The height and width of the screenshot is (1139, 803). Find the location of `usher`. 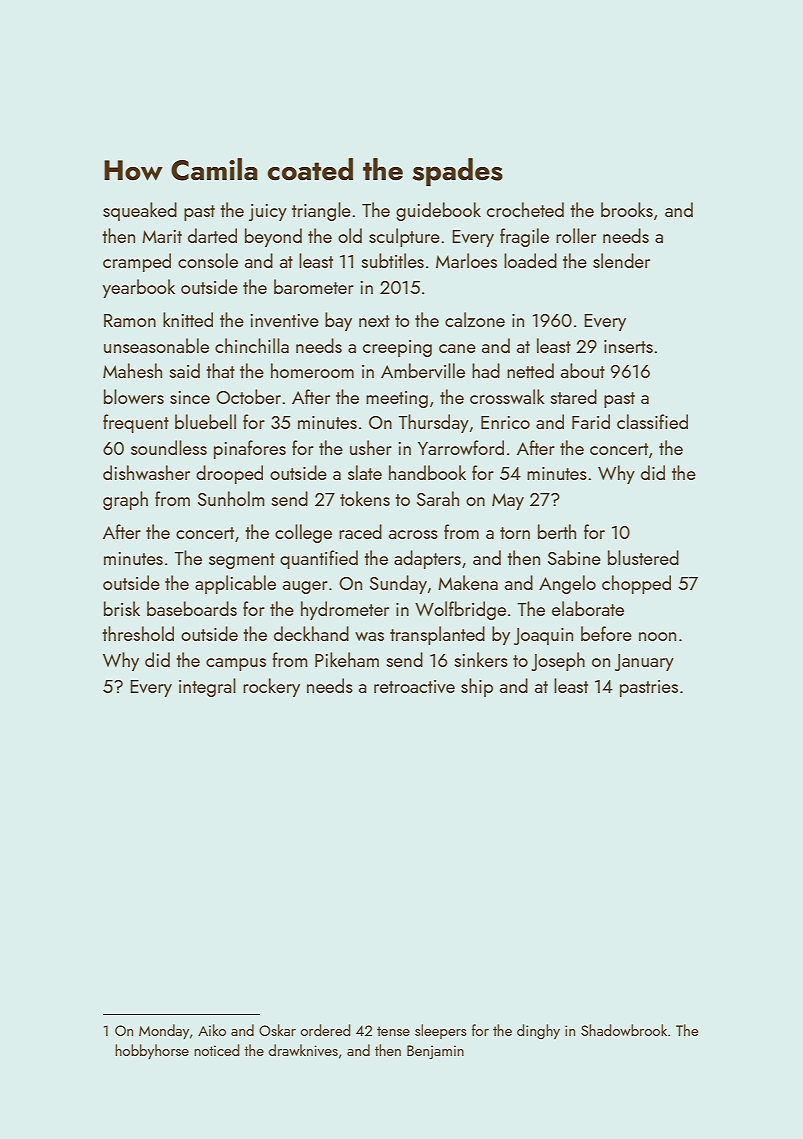

usher is located at coordinates (371, 447).
